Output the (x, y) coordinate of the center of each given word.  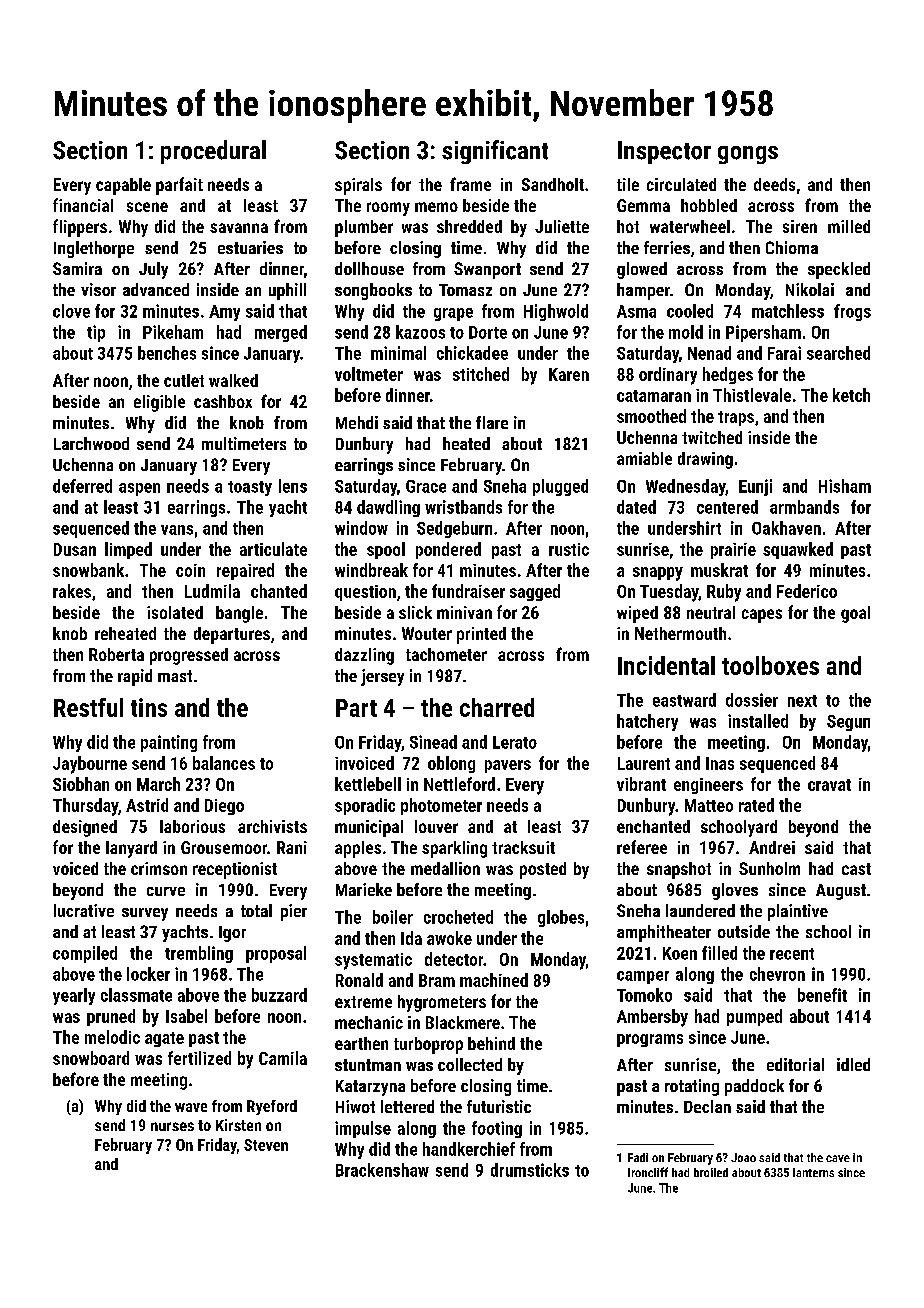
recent (792, 954)
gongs (748, 155)
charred (497, 707)
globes (561, 918)
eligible (159, 403)
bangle (239, 614)
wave (191, 1107)
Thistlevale (752, 395)
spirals (358, 186)
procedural (213, 152)
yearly (74, 996)
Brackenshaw (382, 1170)
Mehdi (357, 422)
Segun (848, 723)
